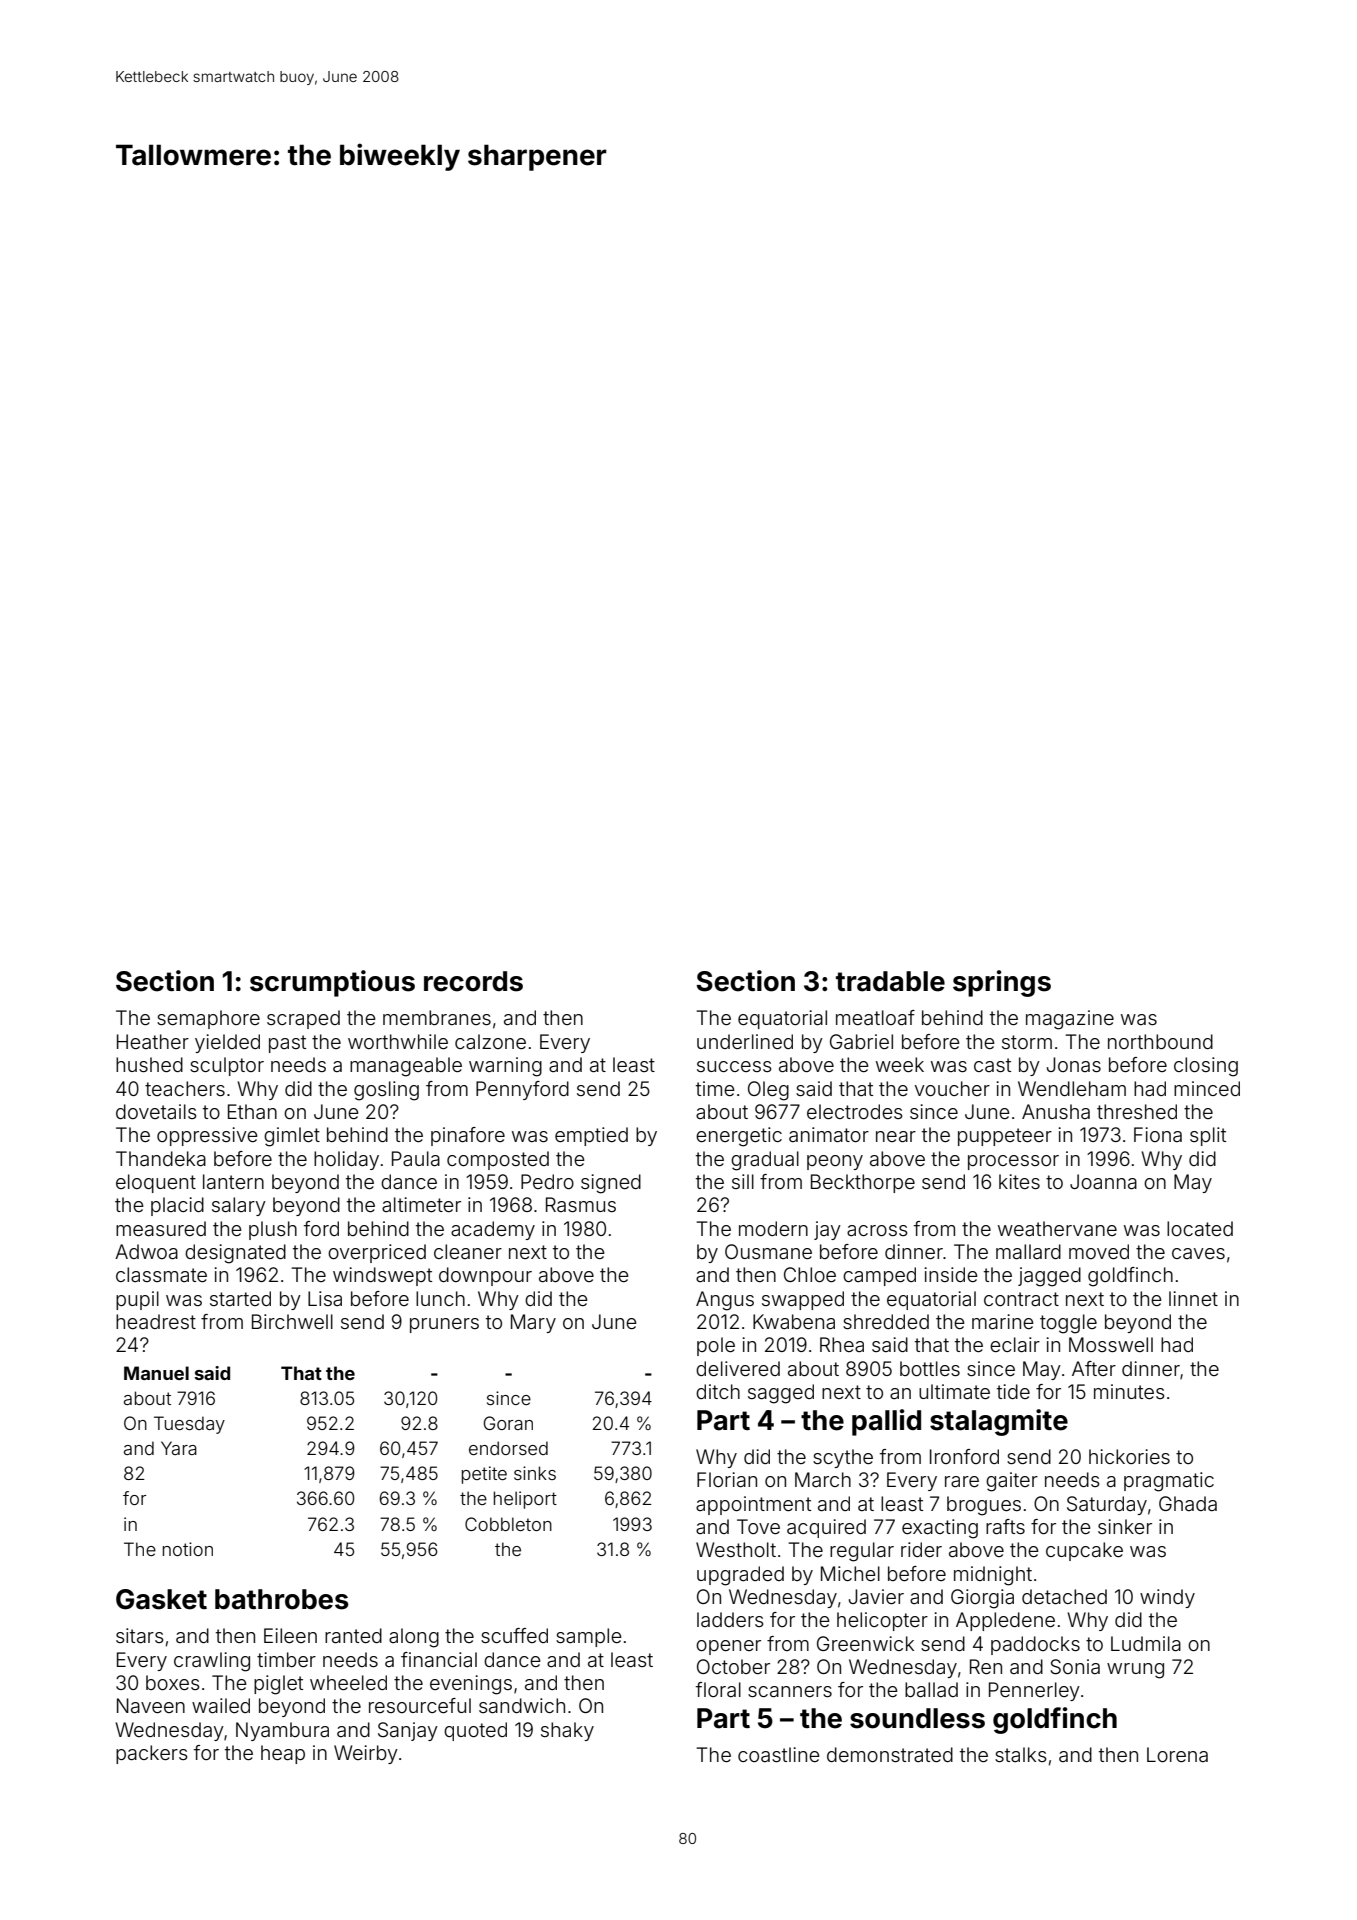 The height and width of the screenshot is (1920, 1357). Describe the element at coordinates (716, 1346) in the screenshot. I see `pole` at that location.
